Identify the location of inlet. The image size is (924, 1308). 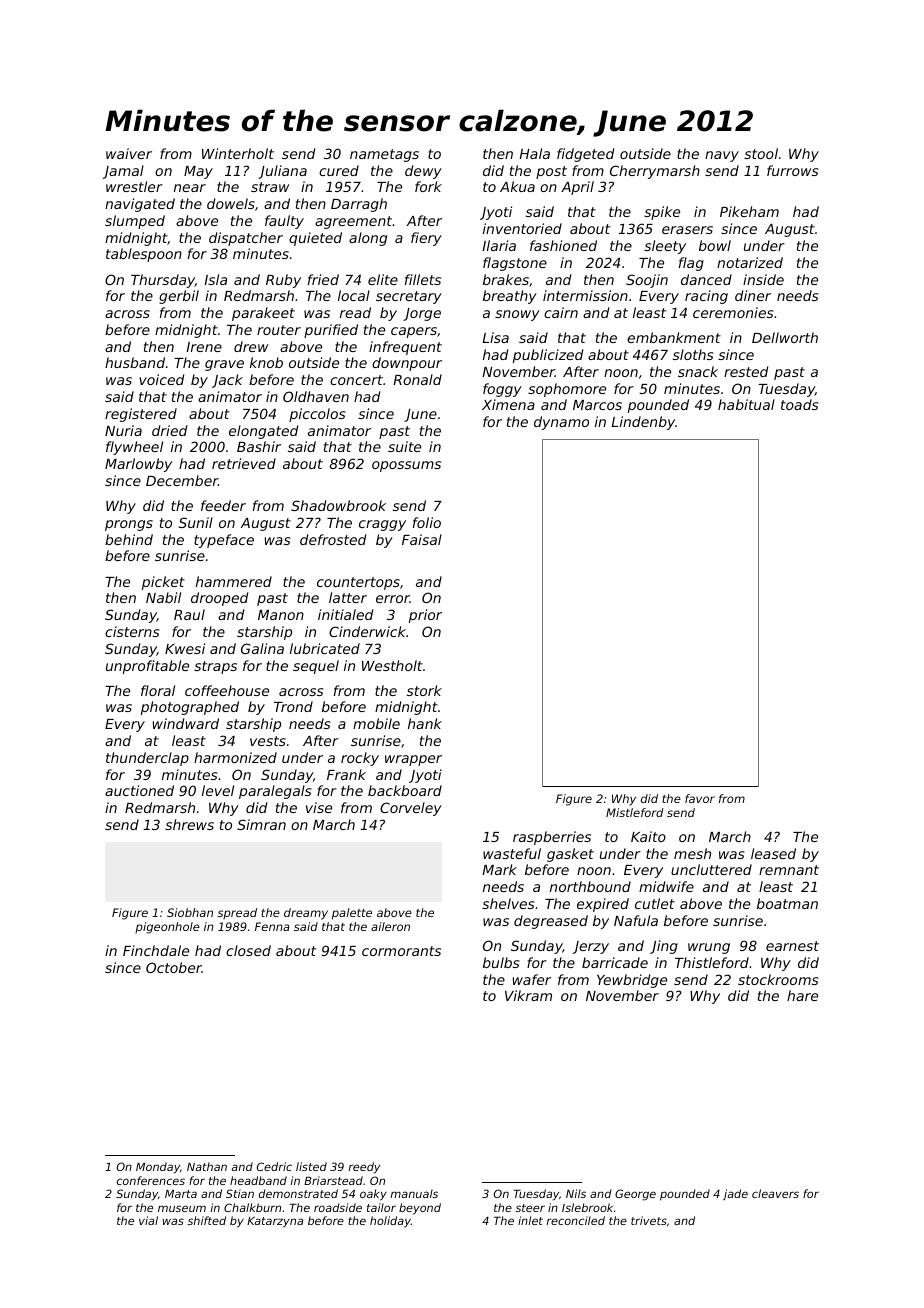
(530, 1220).
